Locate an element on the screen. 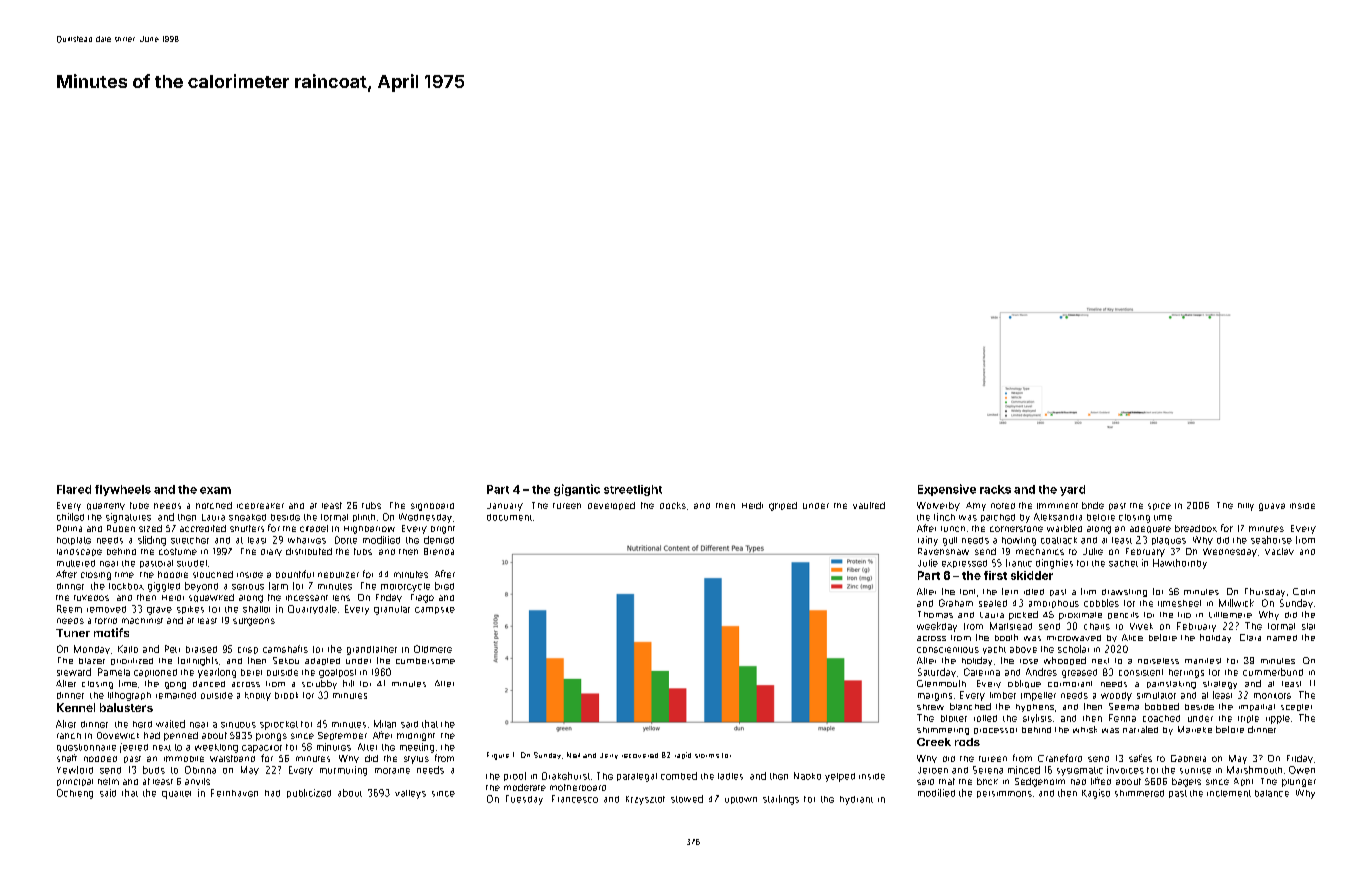 Image resolution: width=1372 pixels, height=887 pixels. bred is located at coordinates (444, 586).
